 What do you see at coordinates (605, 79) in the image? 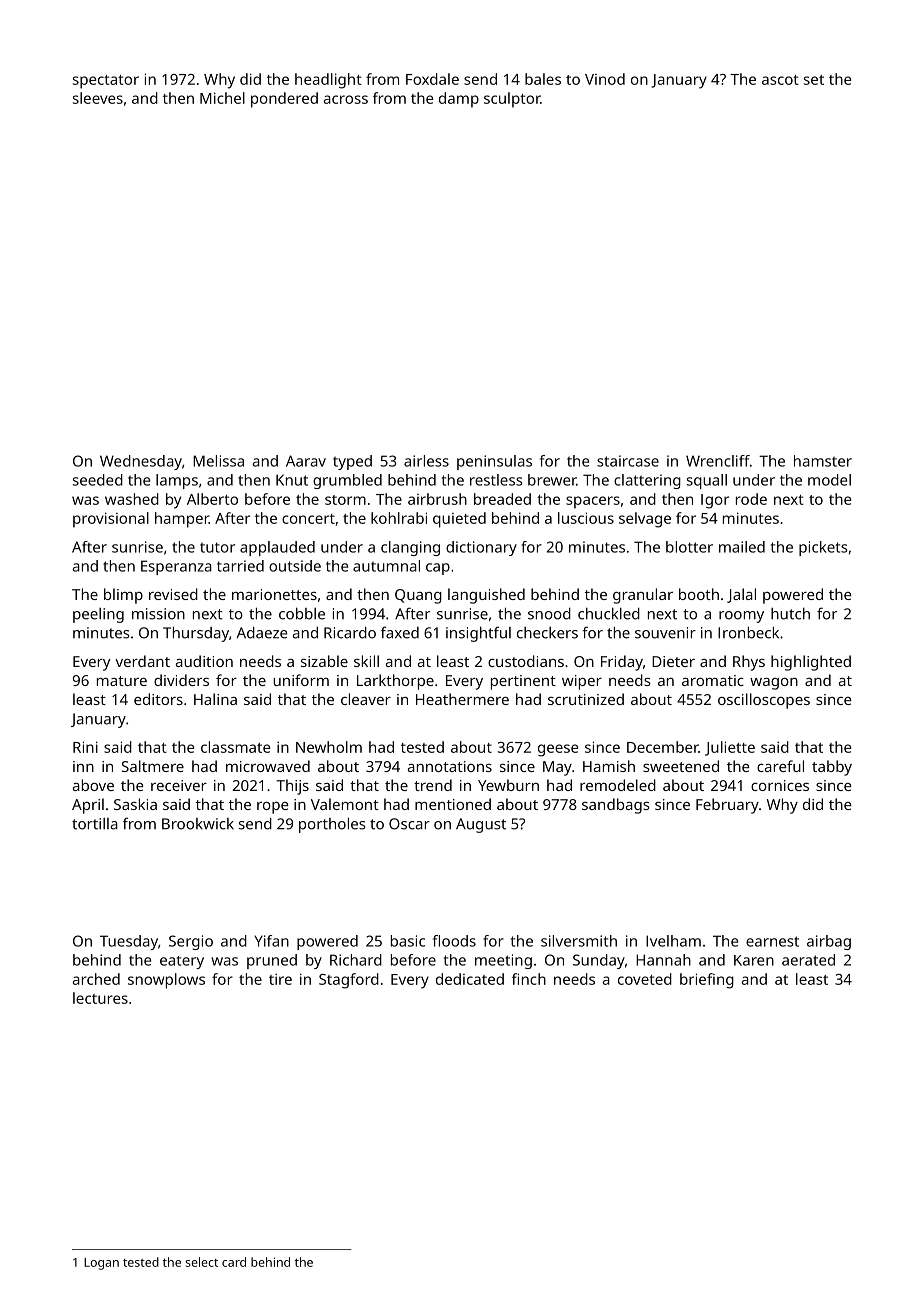
I see `Vinod` at bounding box center [605, 79].
